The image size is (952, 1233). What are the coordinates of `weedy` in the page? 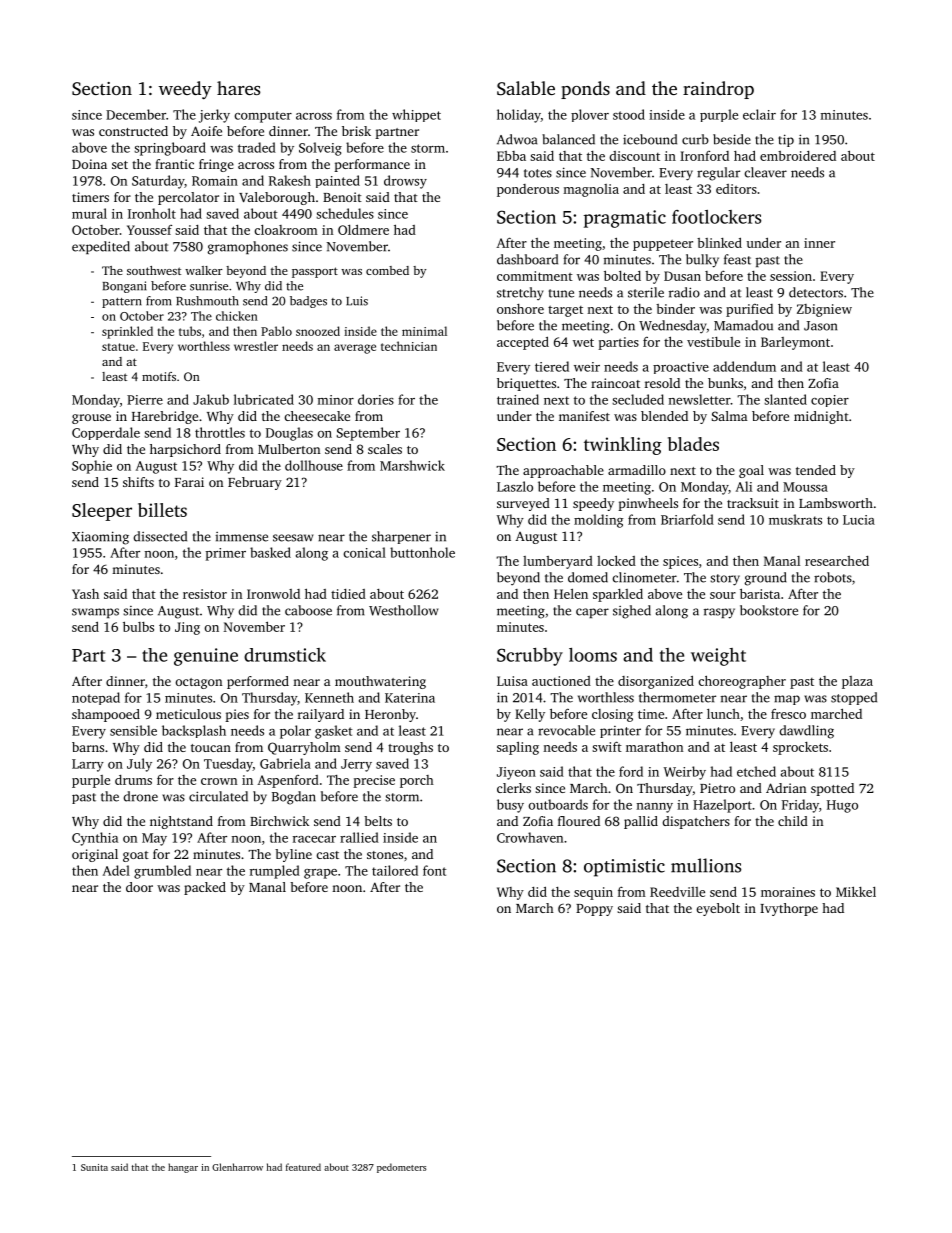 It's located at (185, 90).
